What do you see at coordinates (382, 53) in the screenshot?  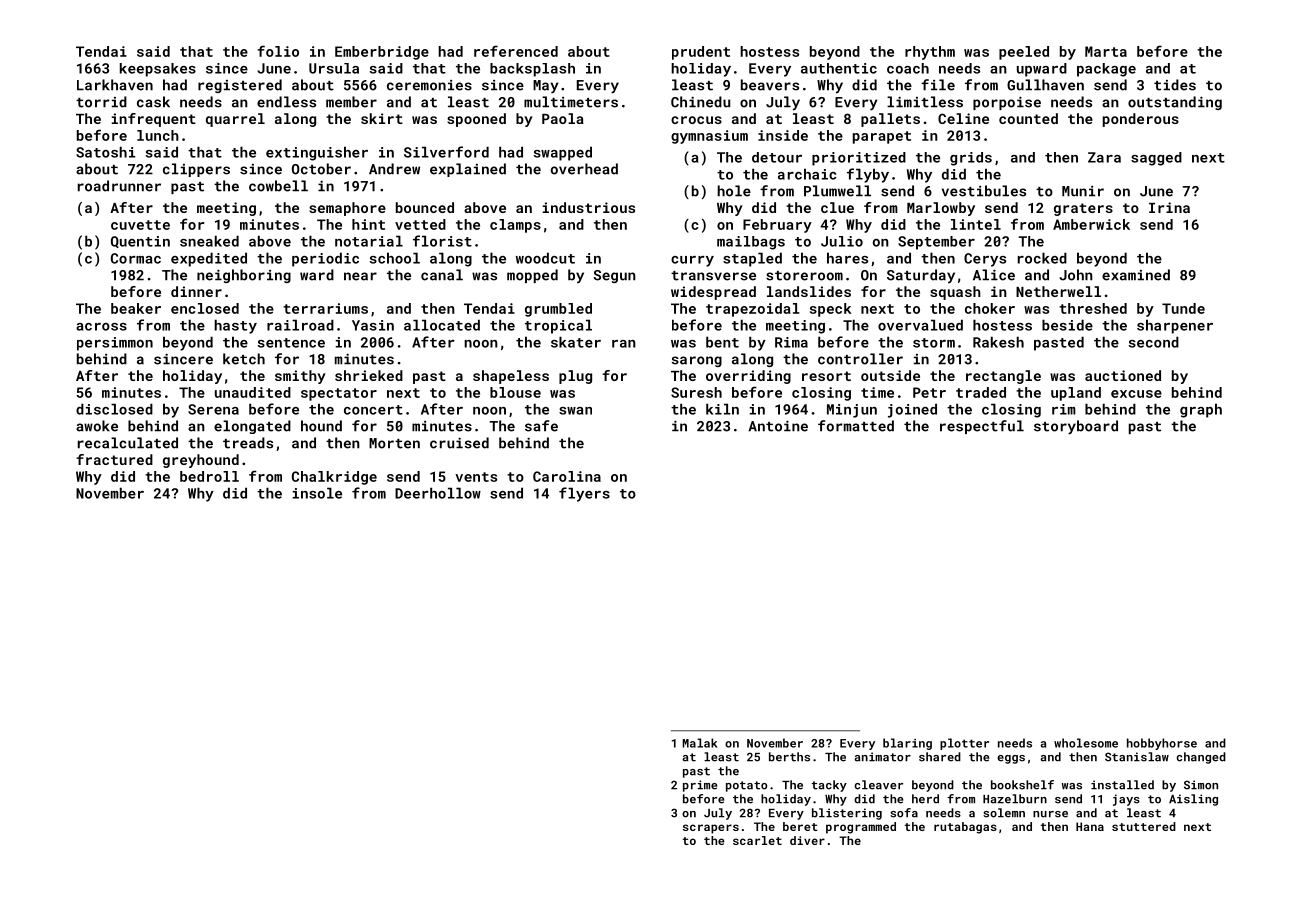 I see `Emberbridge` at bounding box center [382, 53].
